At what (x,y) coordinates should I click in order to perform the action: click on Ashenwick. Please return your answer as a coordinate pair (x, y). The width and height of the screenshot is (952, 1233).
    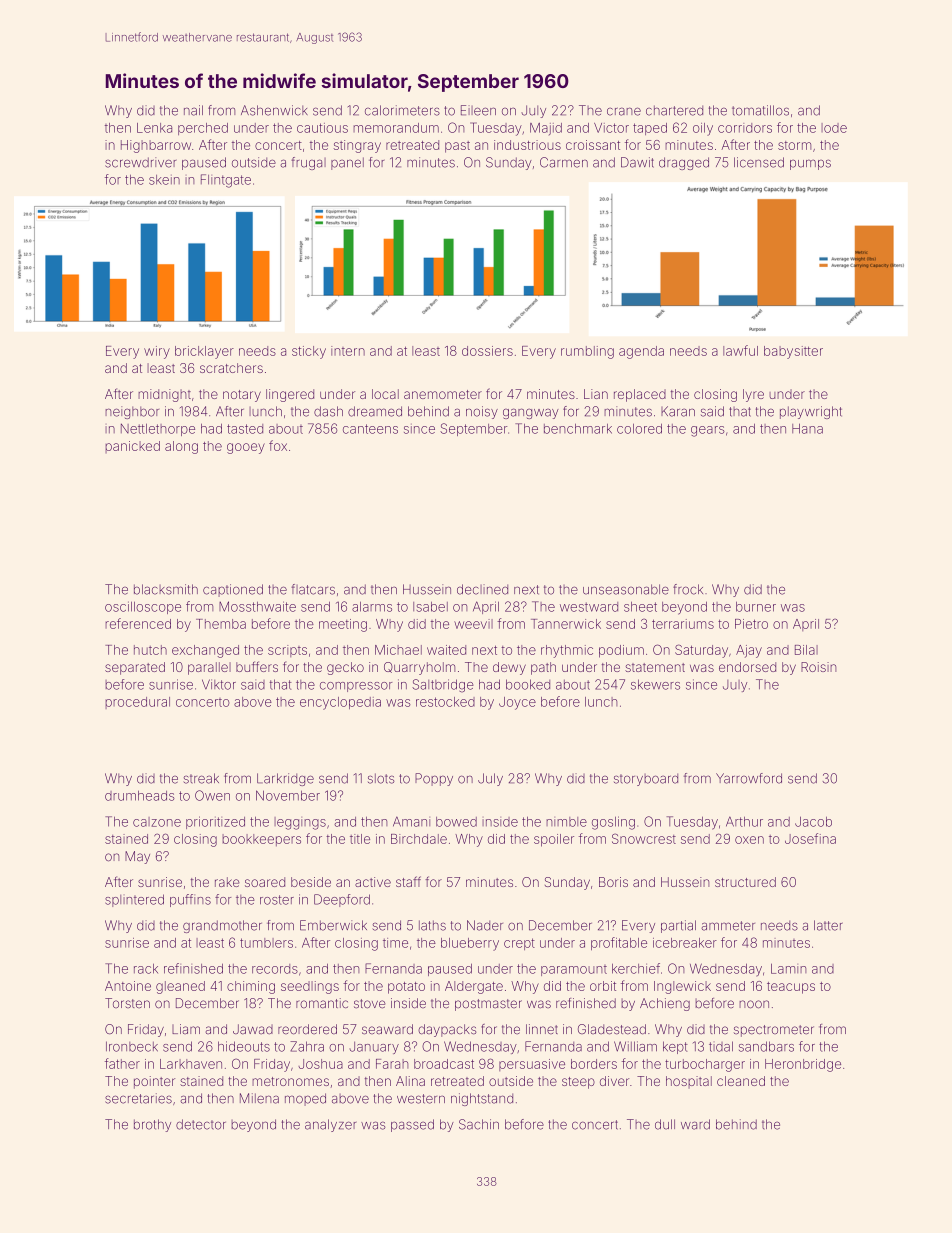
    Looking at the image, I should click on (274, 110).
